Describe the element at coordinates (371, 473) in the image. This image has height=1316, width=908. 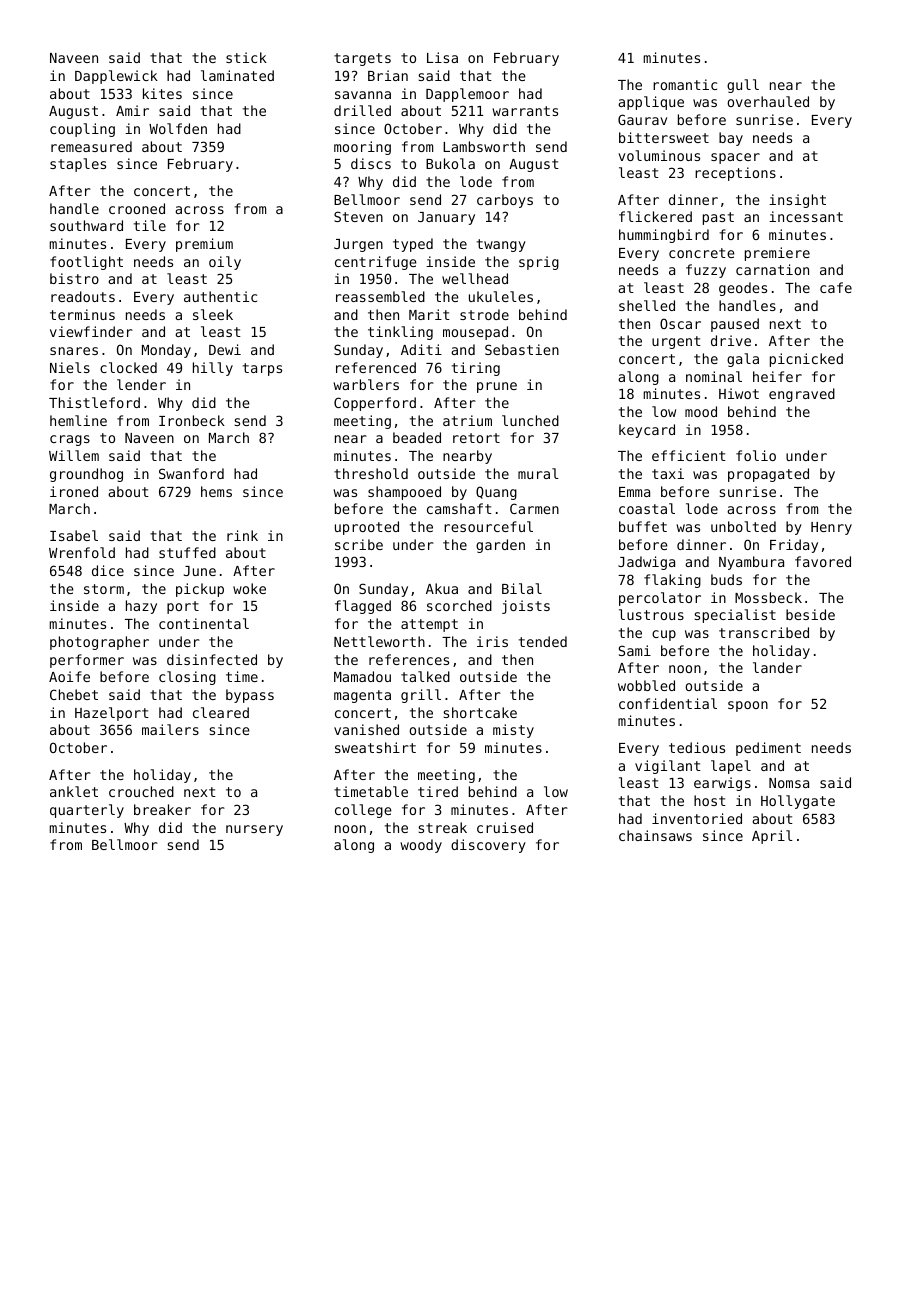
I see `threshold` at that location.
